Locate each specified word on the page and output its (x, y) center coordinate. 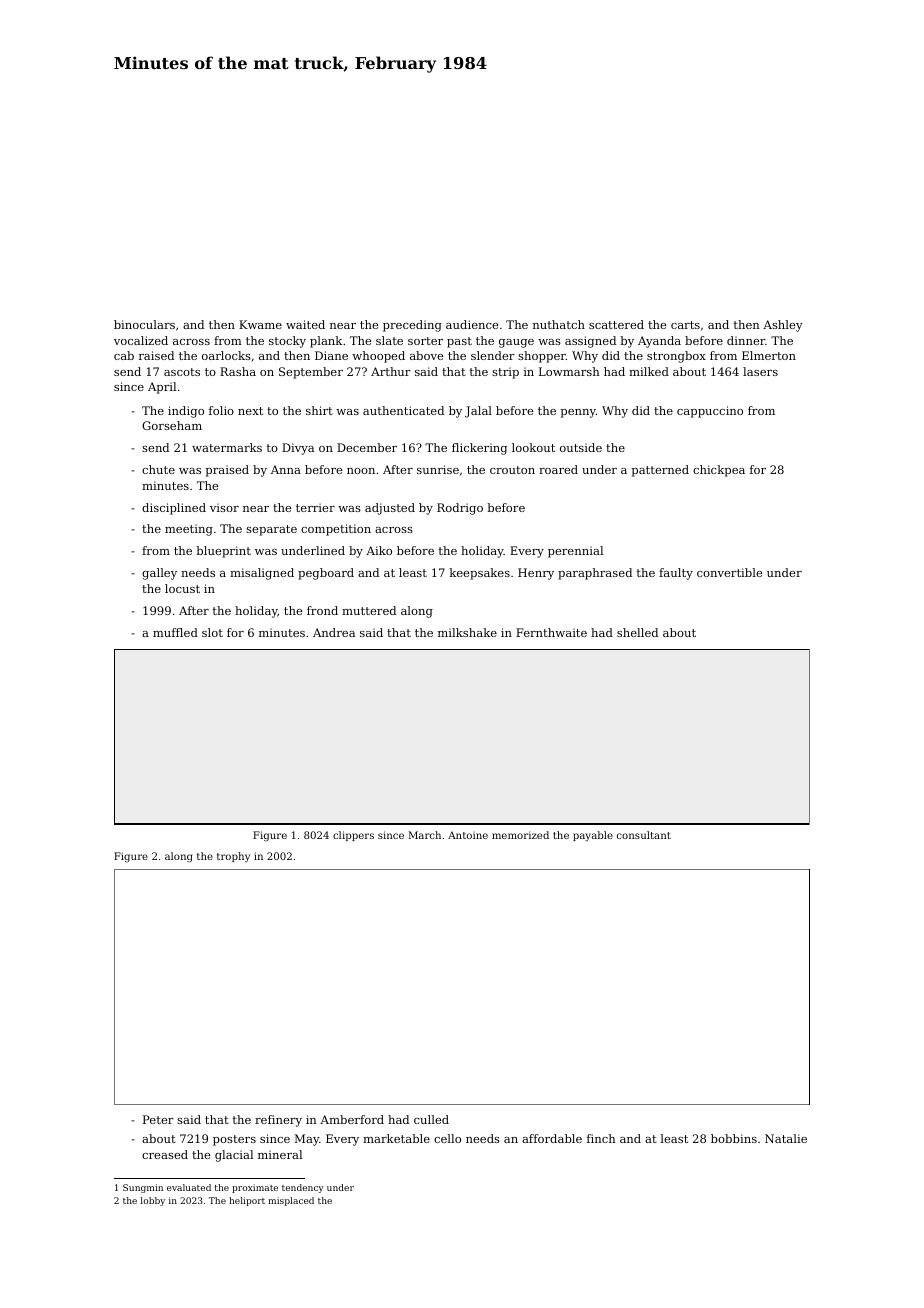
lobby (153, 1201)
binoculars (144, 324)
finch (601, 1138)
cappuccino (710, 412)
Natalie (786, 1138)
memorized (520, 835)
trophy (233, 857)
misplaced (291, 1201)
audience (472, 324)
